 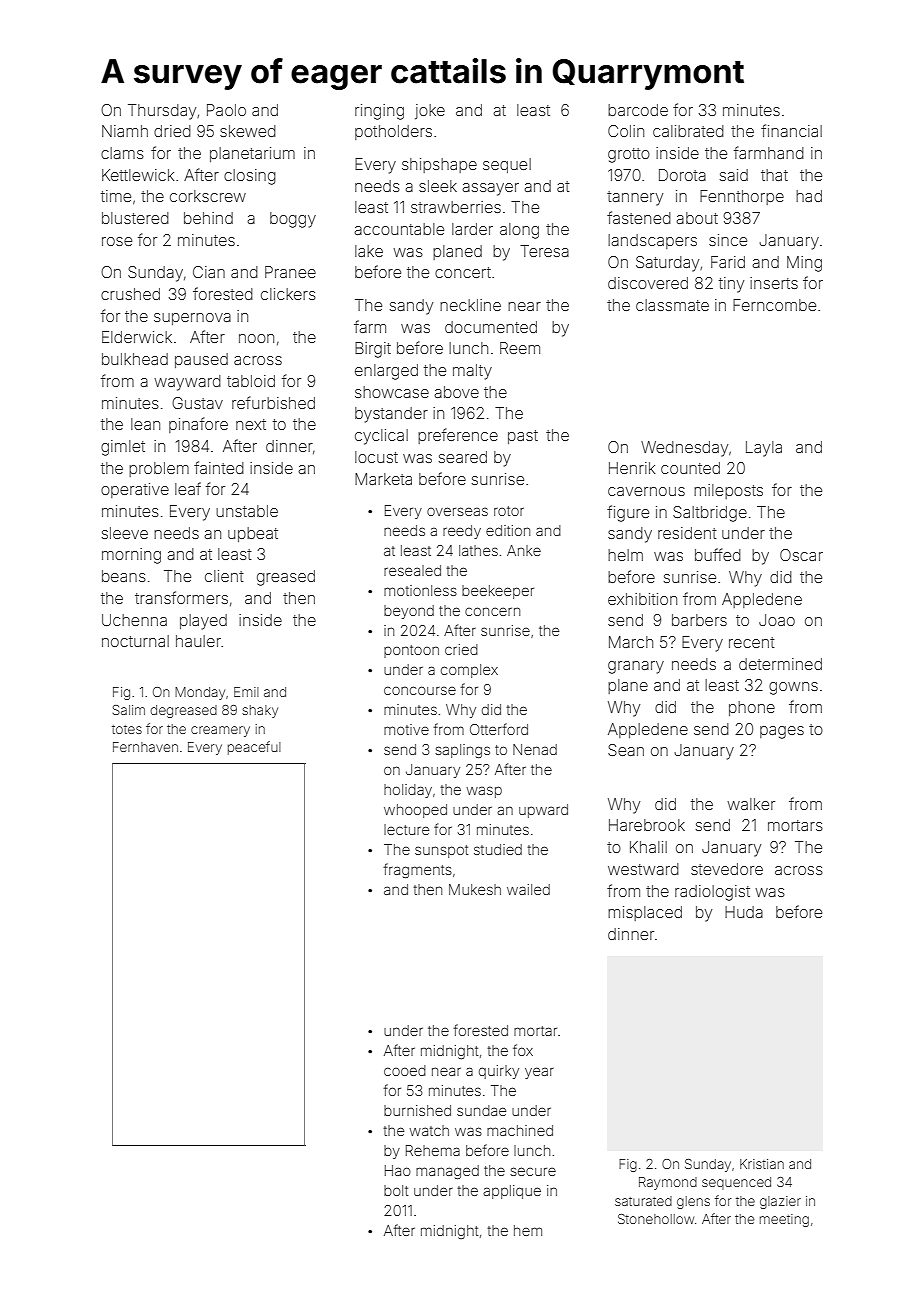 I want to click on joke, so click(x=430, y=112).
